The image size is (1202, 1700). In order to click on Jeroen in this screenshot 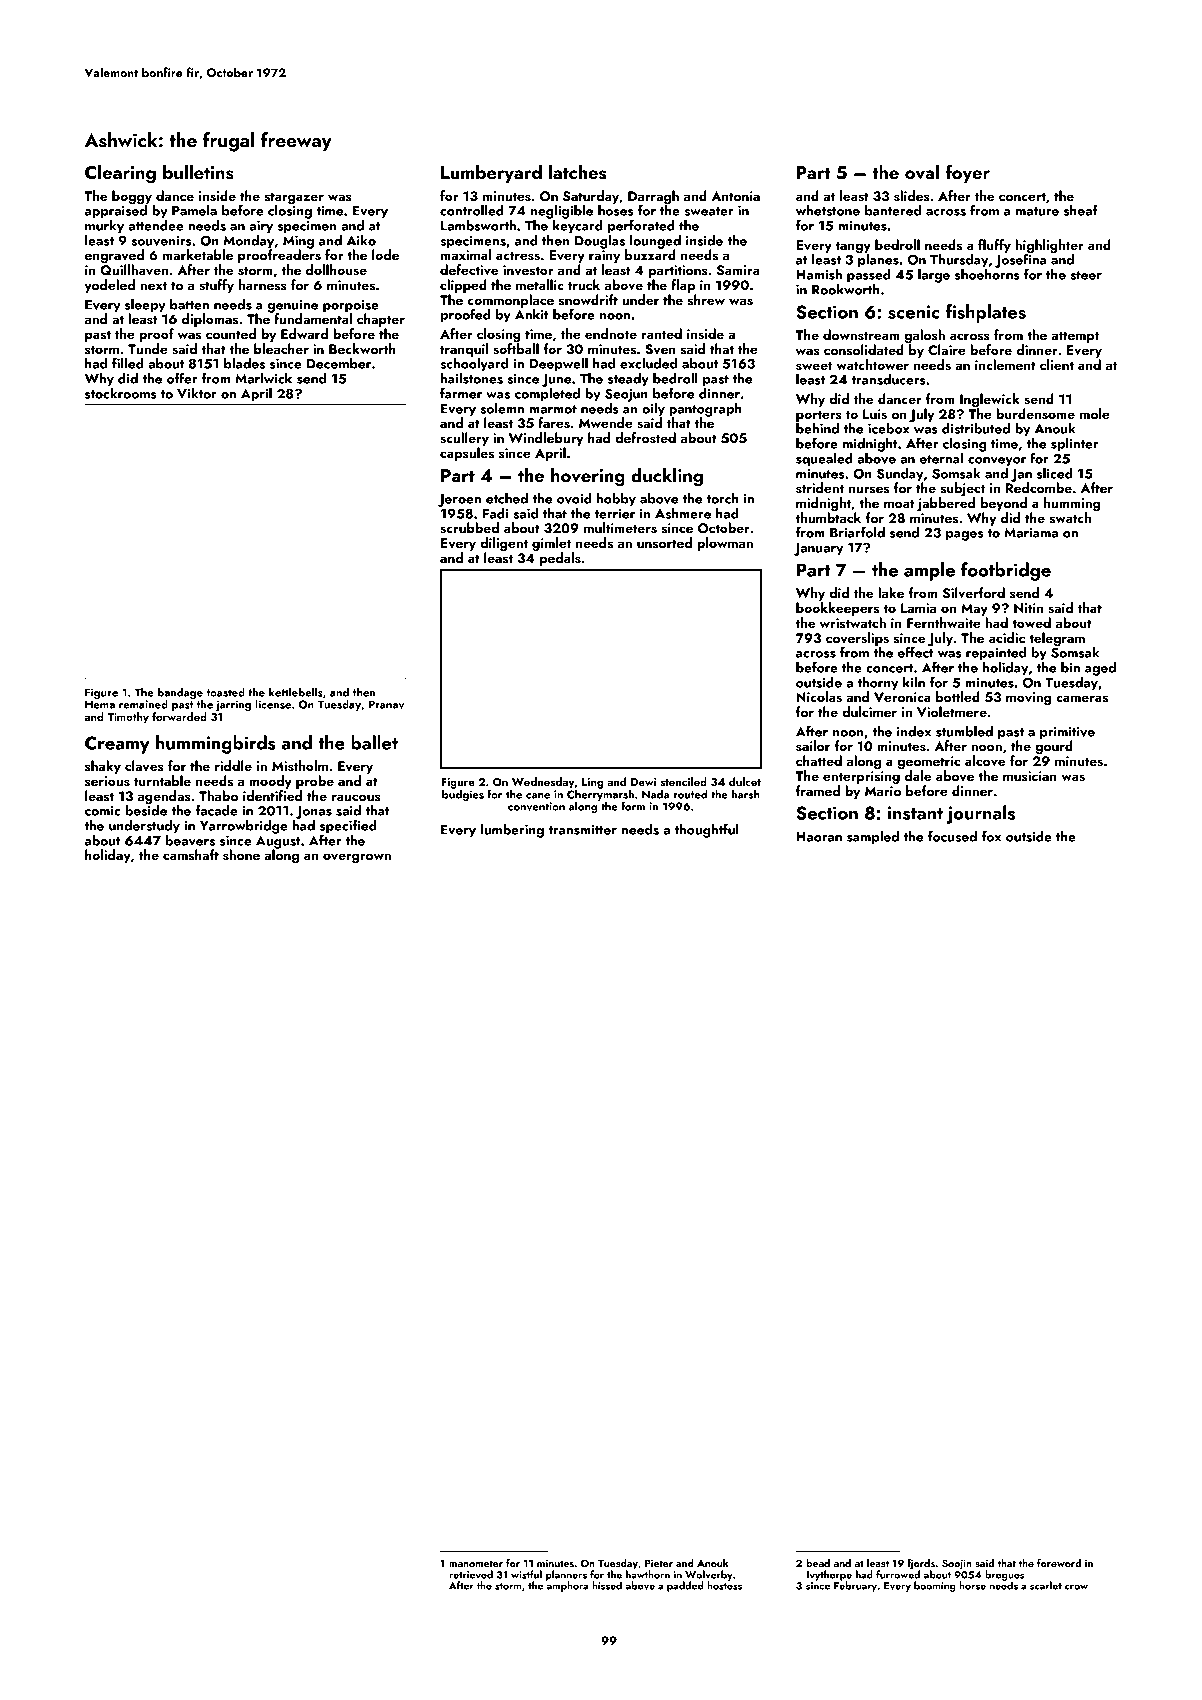, I will do `click(459, 500)`.
